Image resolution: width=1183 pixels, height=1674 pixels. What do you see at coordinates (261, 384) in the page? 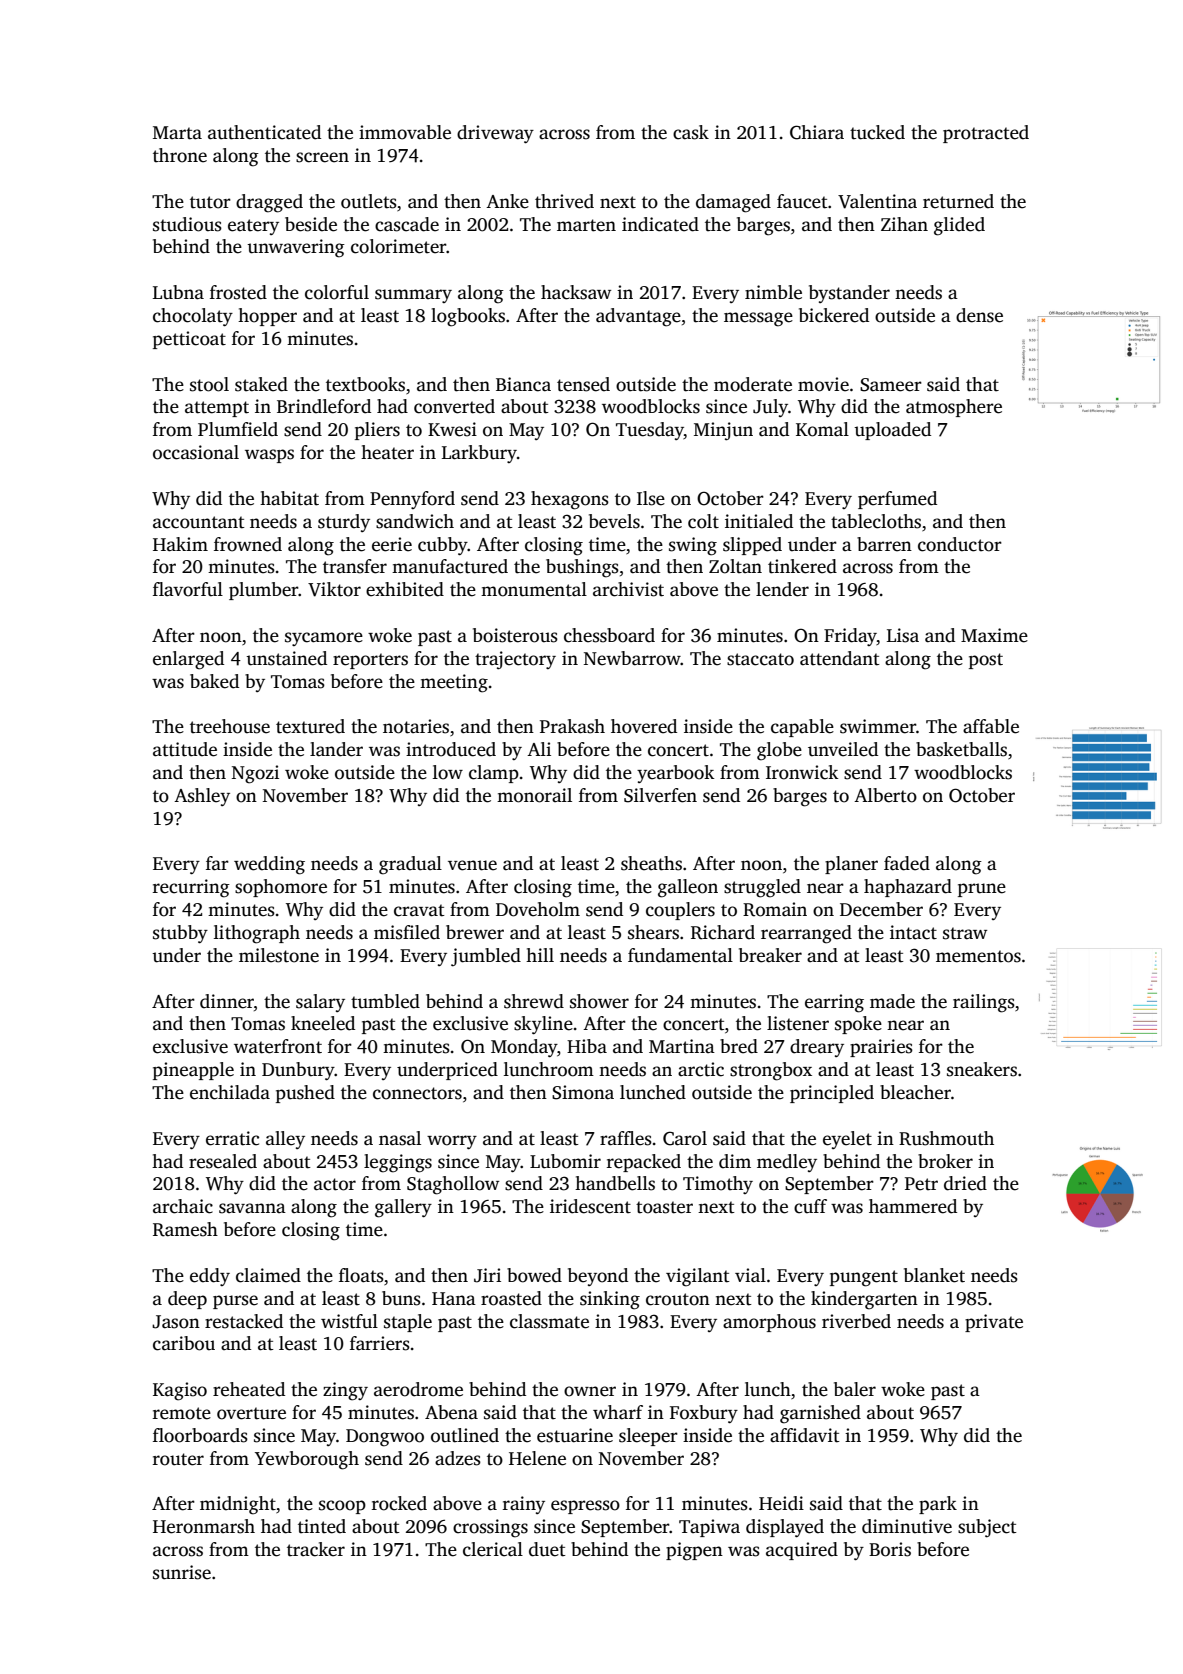
I see `staked` at bounding box center [261, 384].
